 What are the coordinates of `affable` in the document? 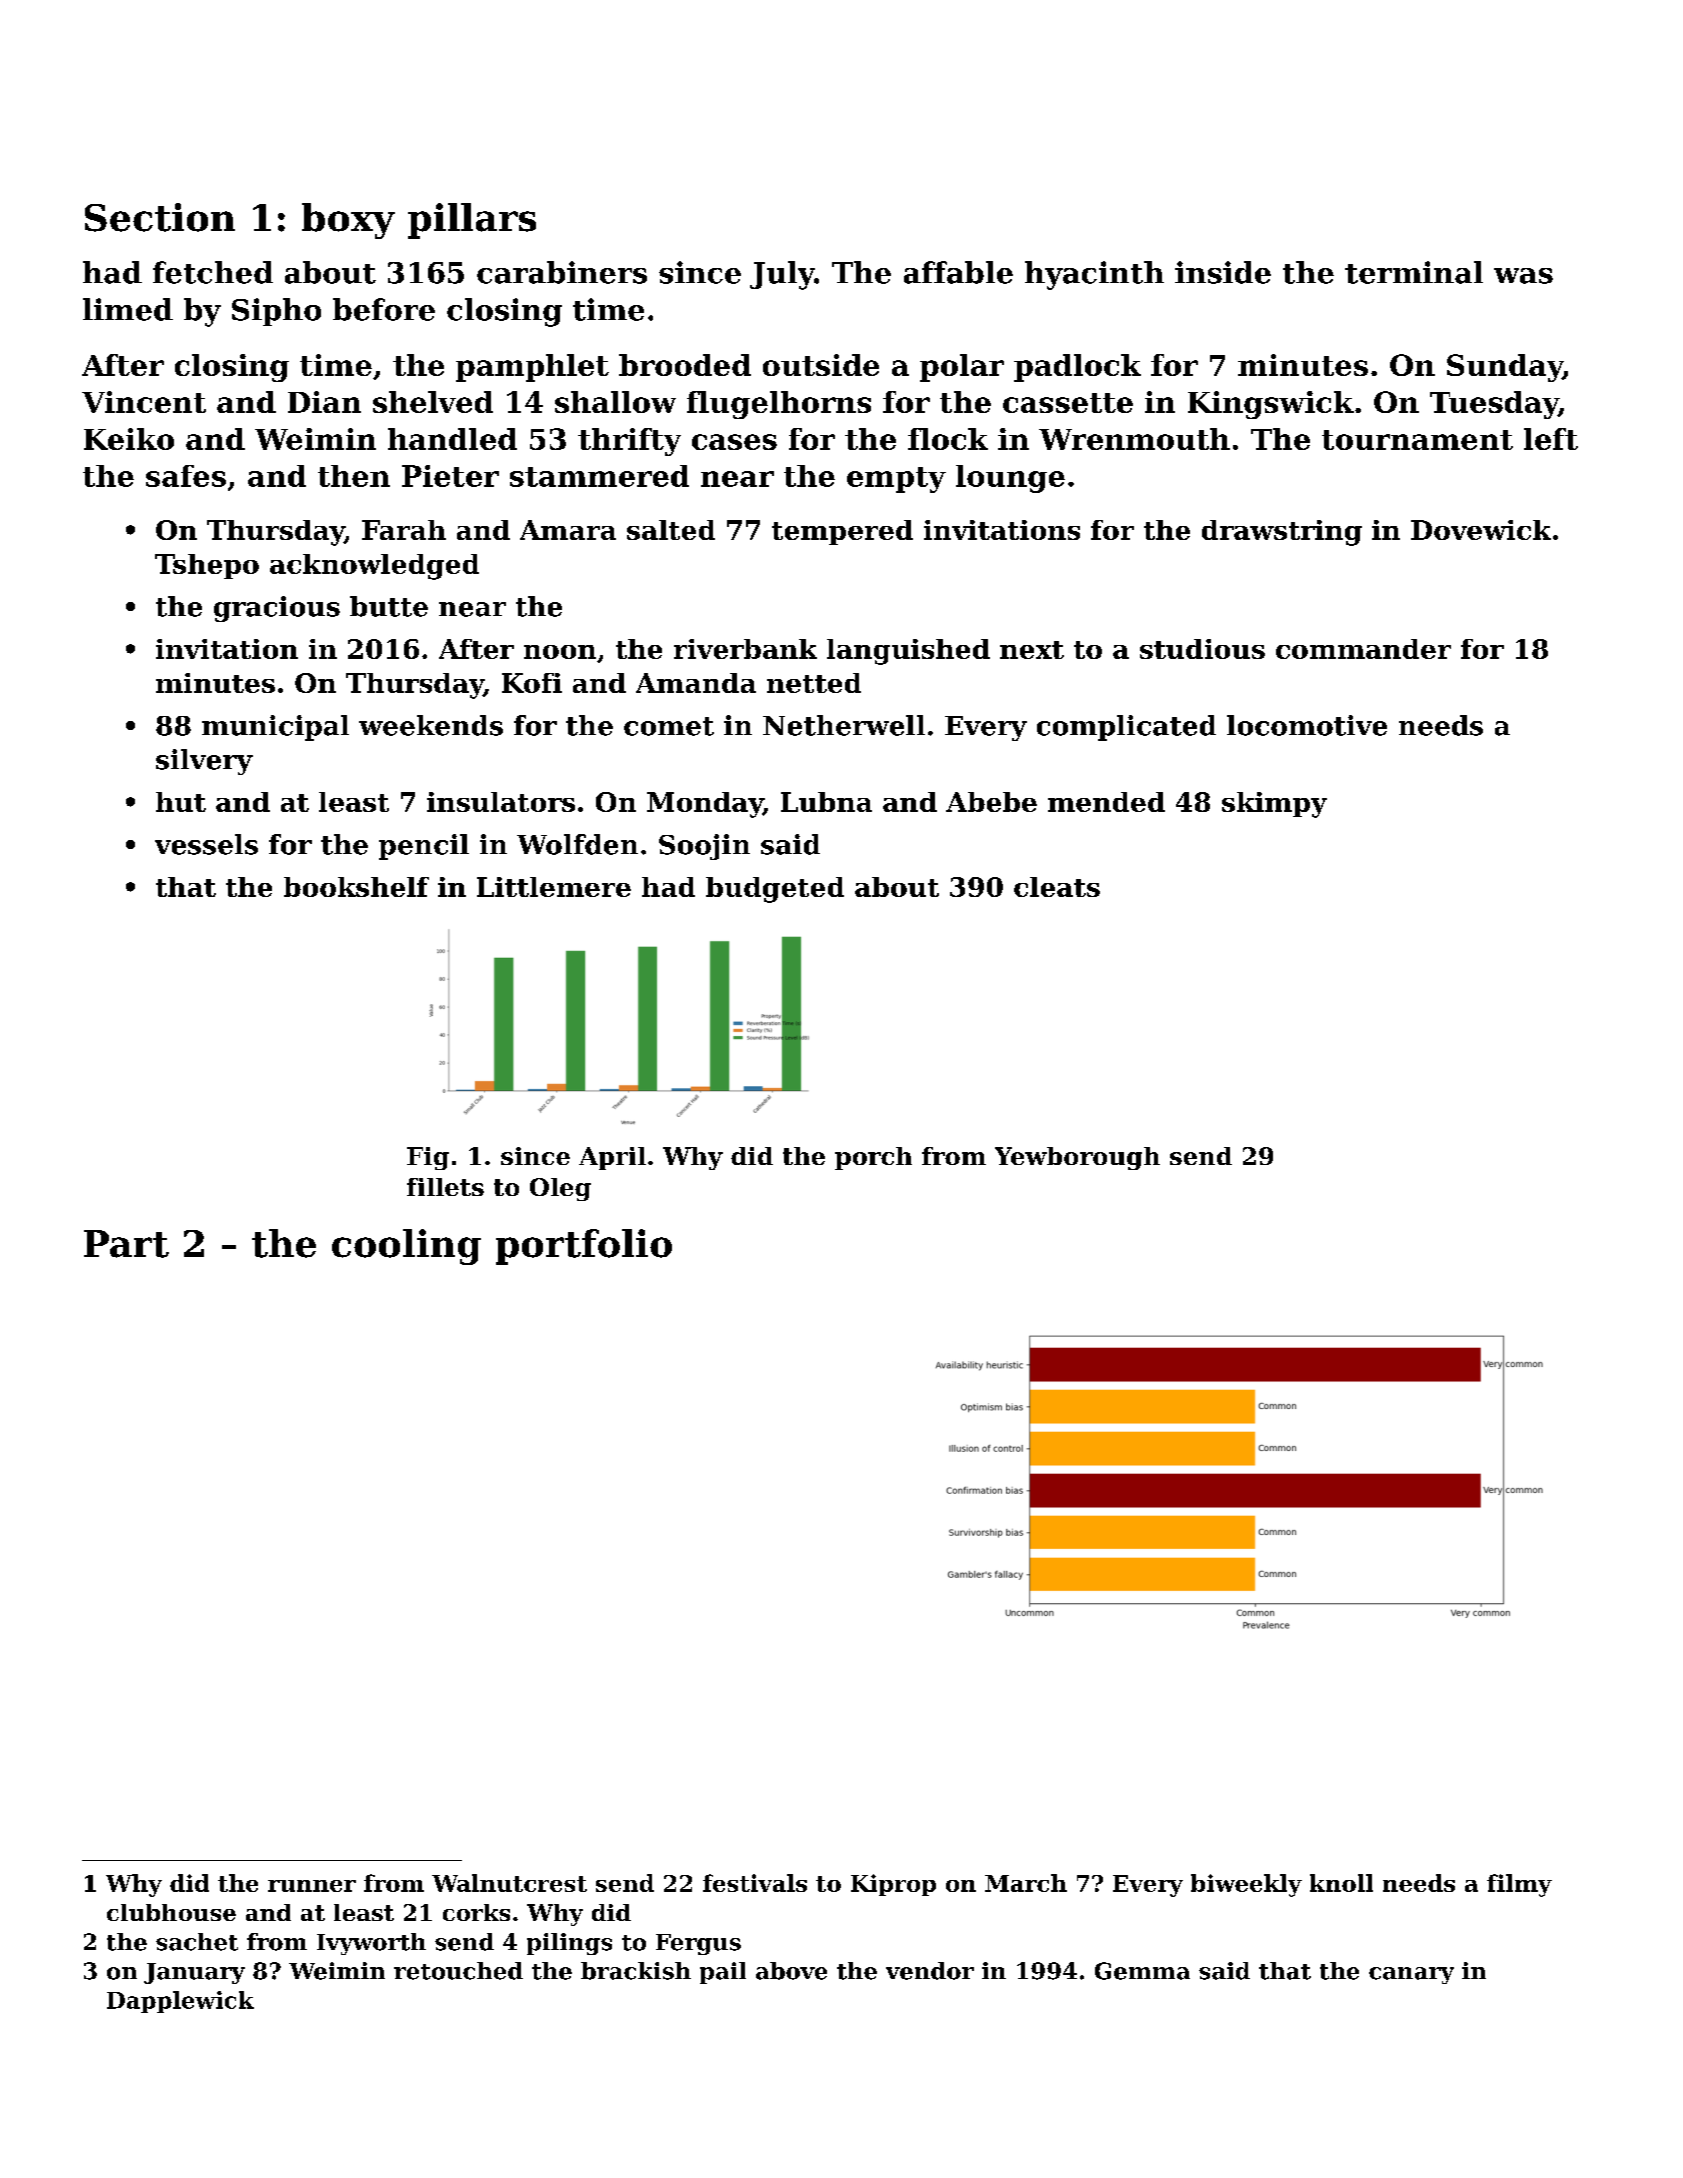 It's located at (958, 272).
